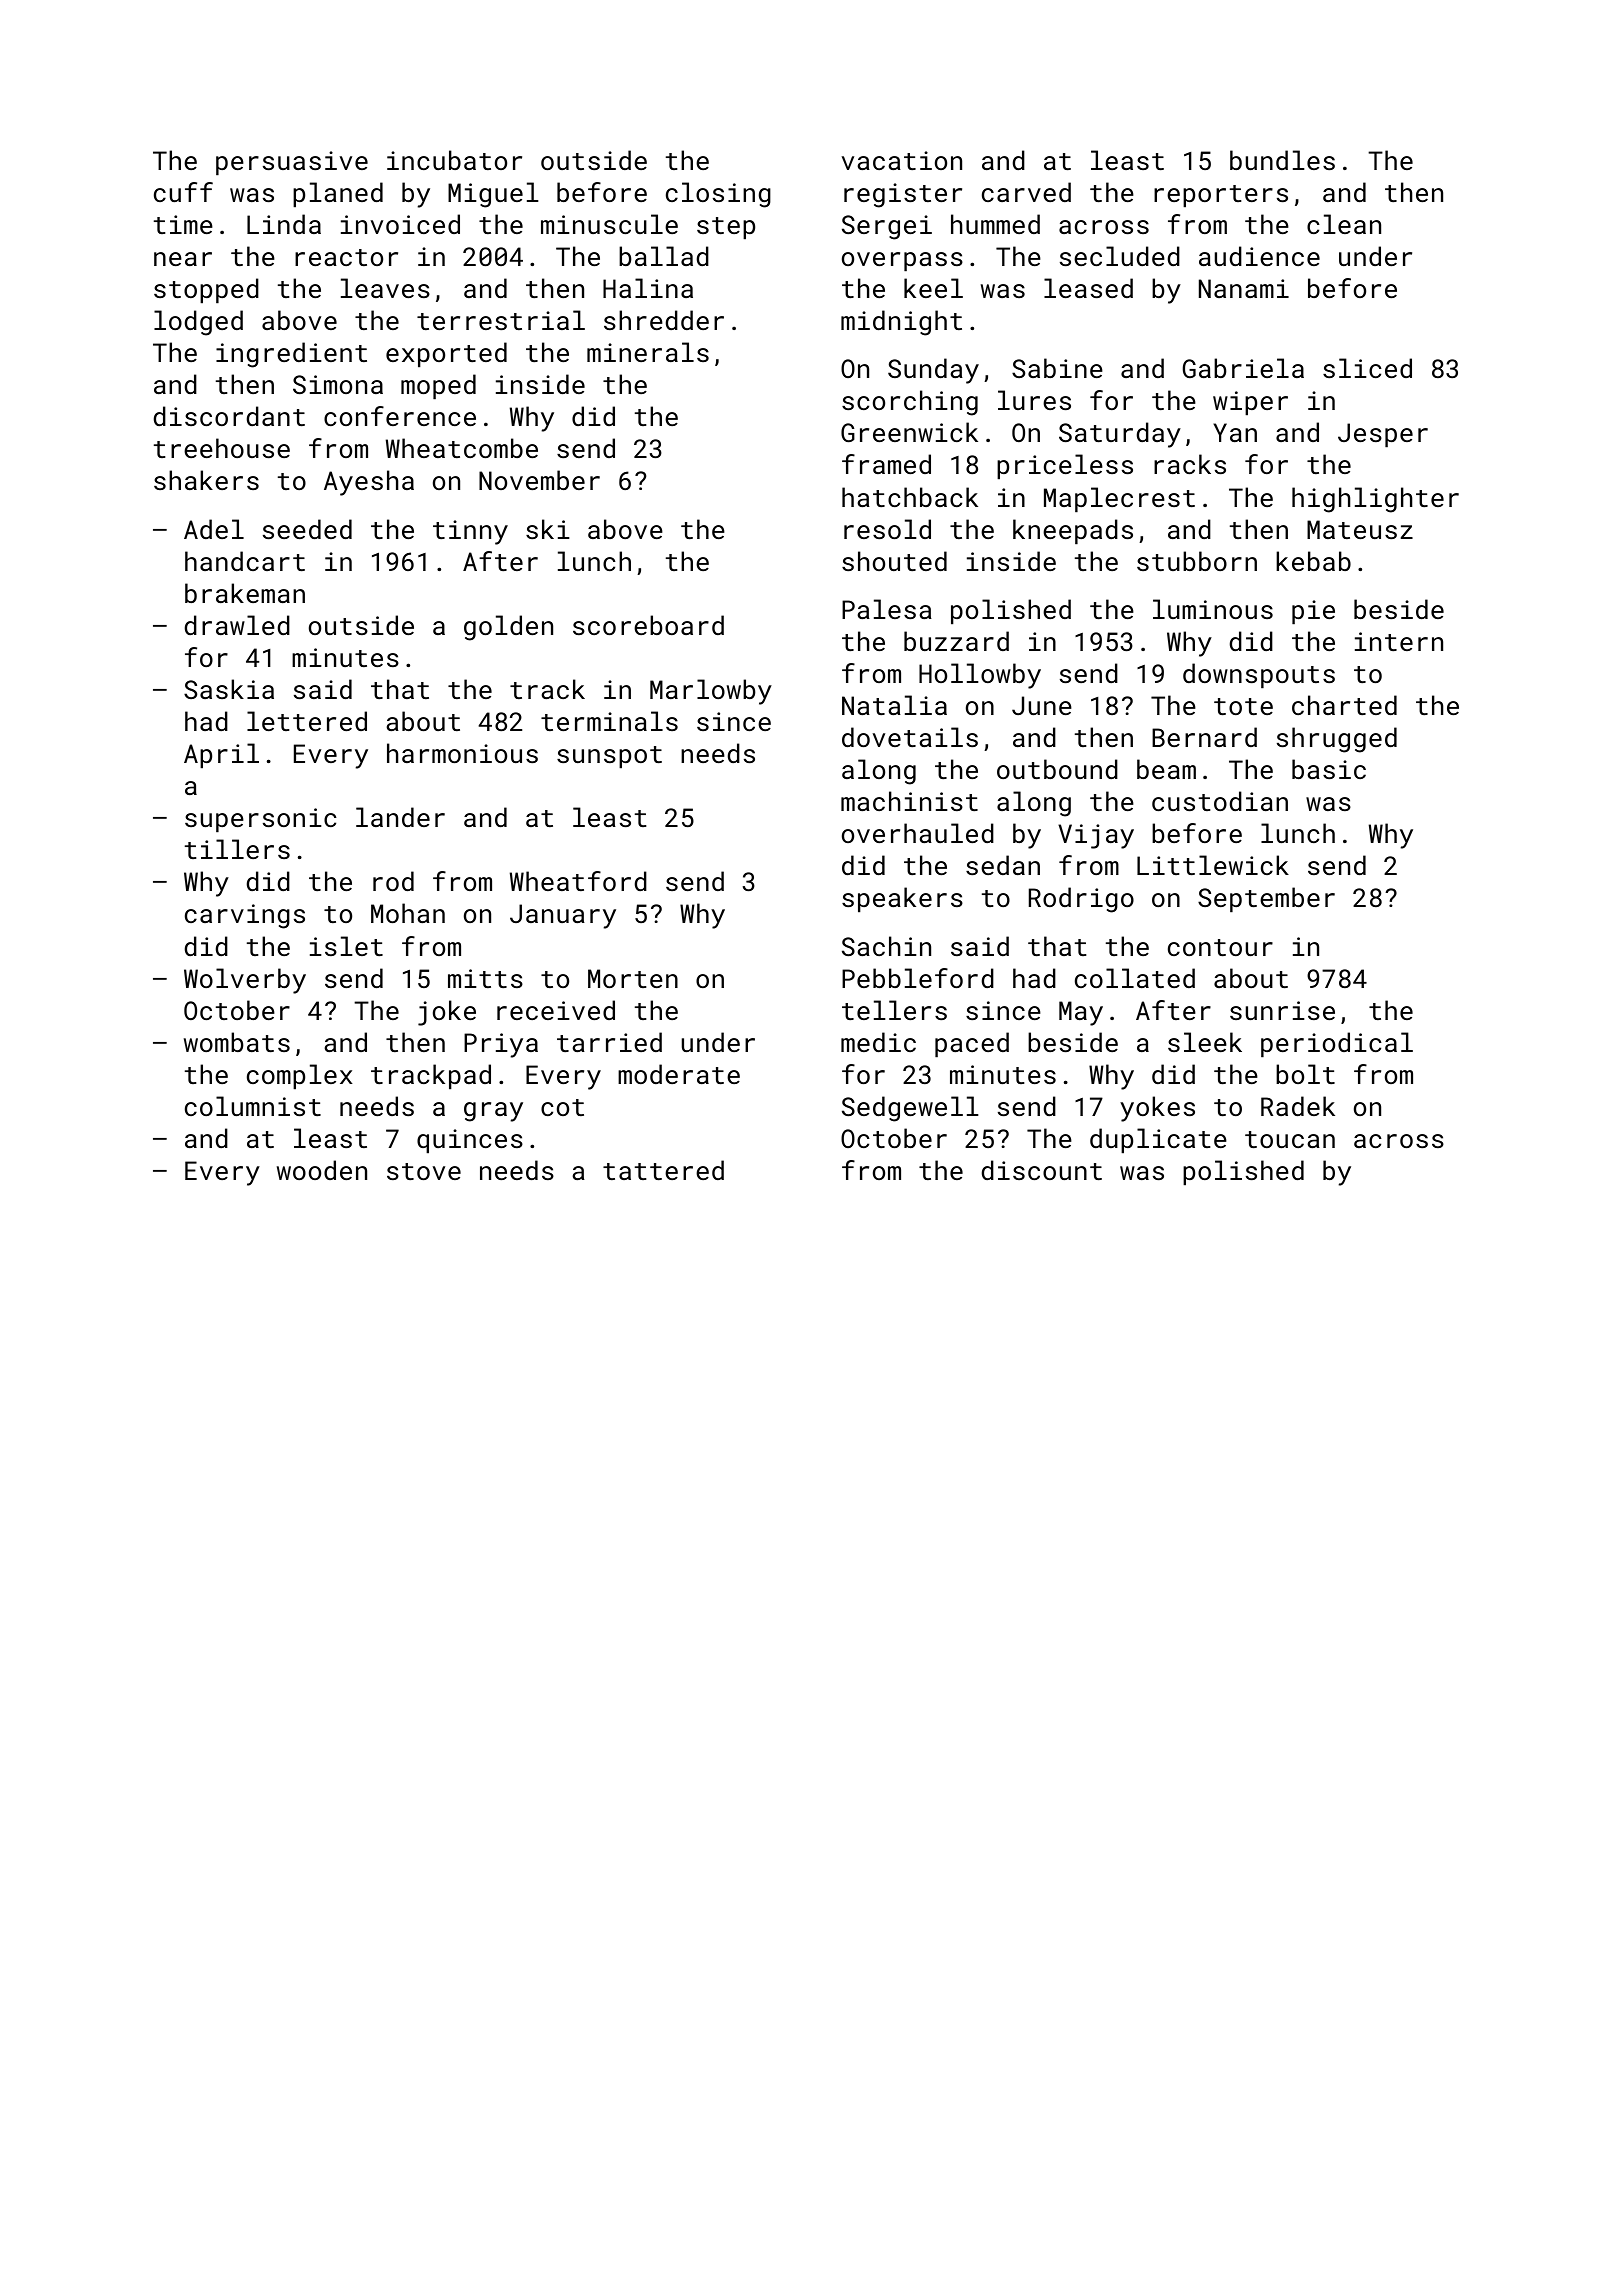 This page has height=2292, width=1620. I want to click on joke, so click(447, 1013).
